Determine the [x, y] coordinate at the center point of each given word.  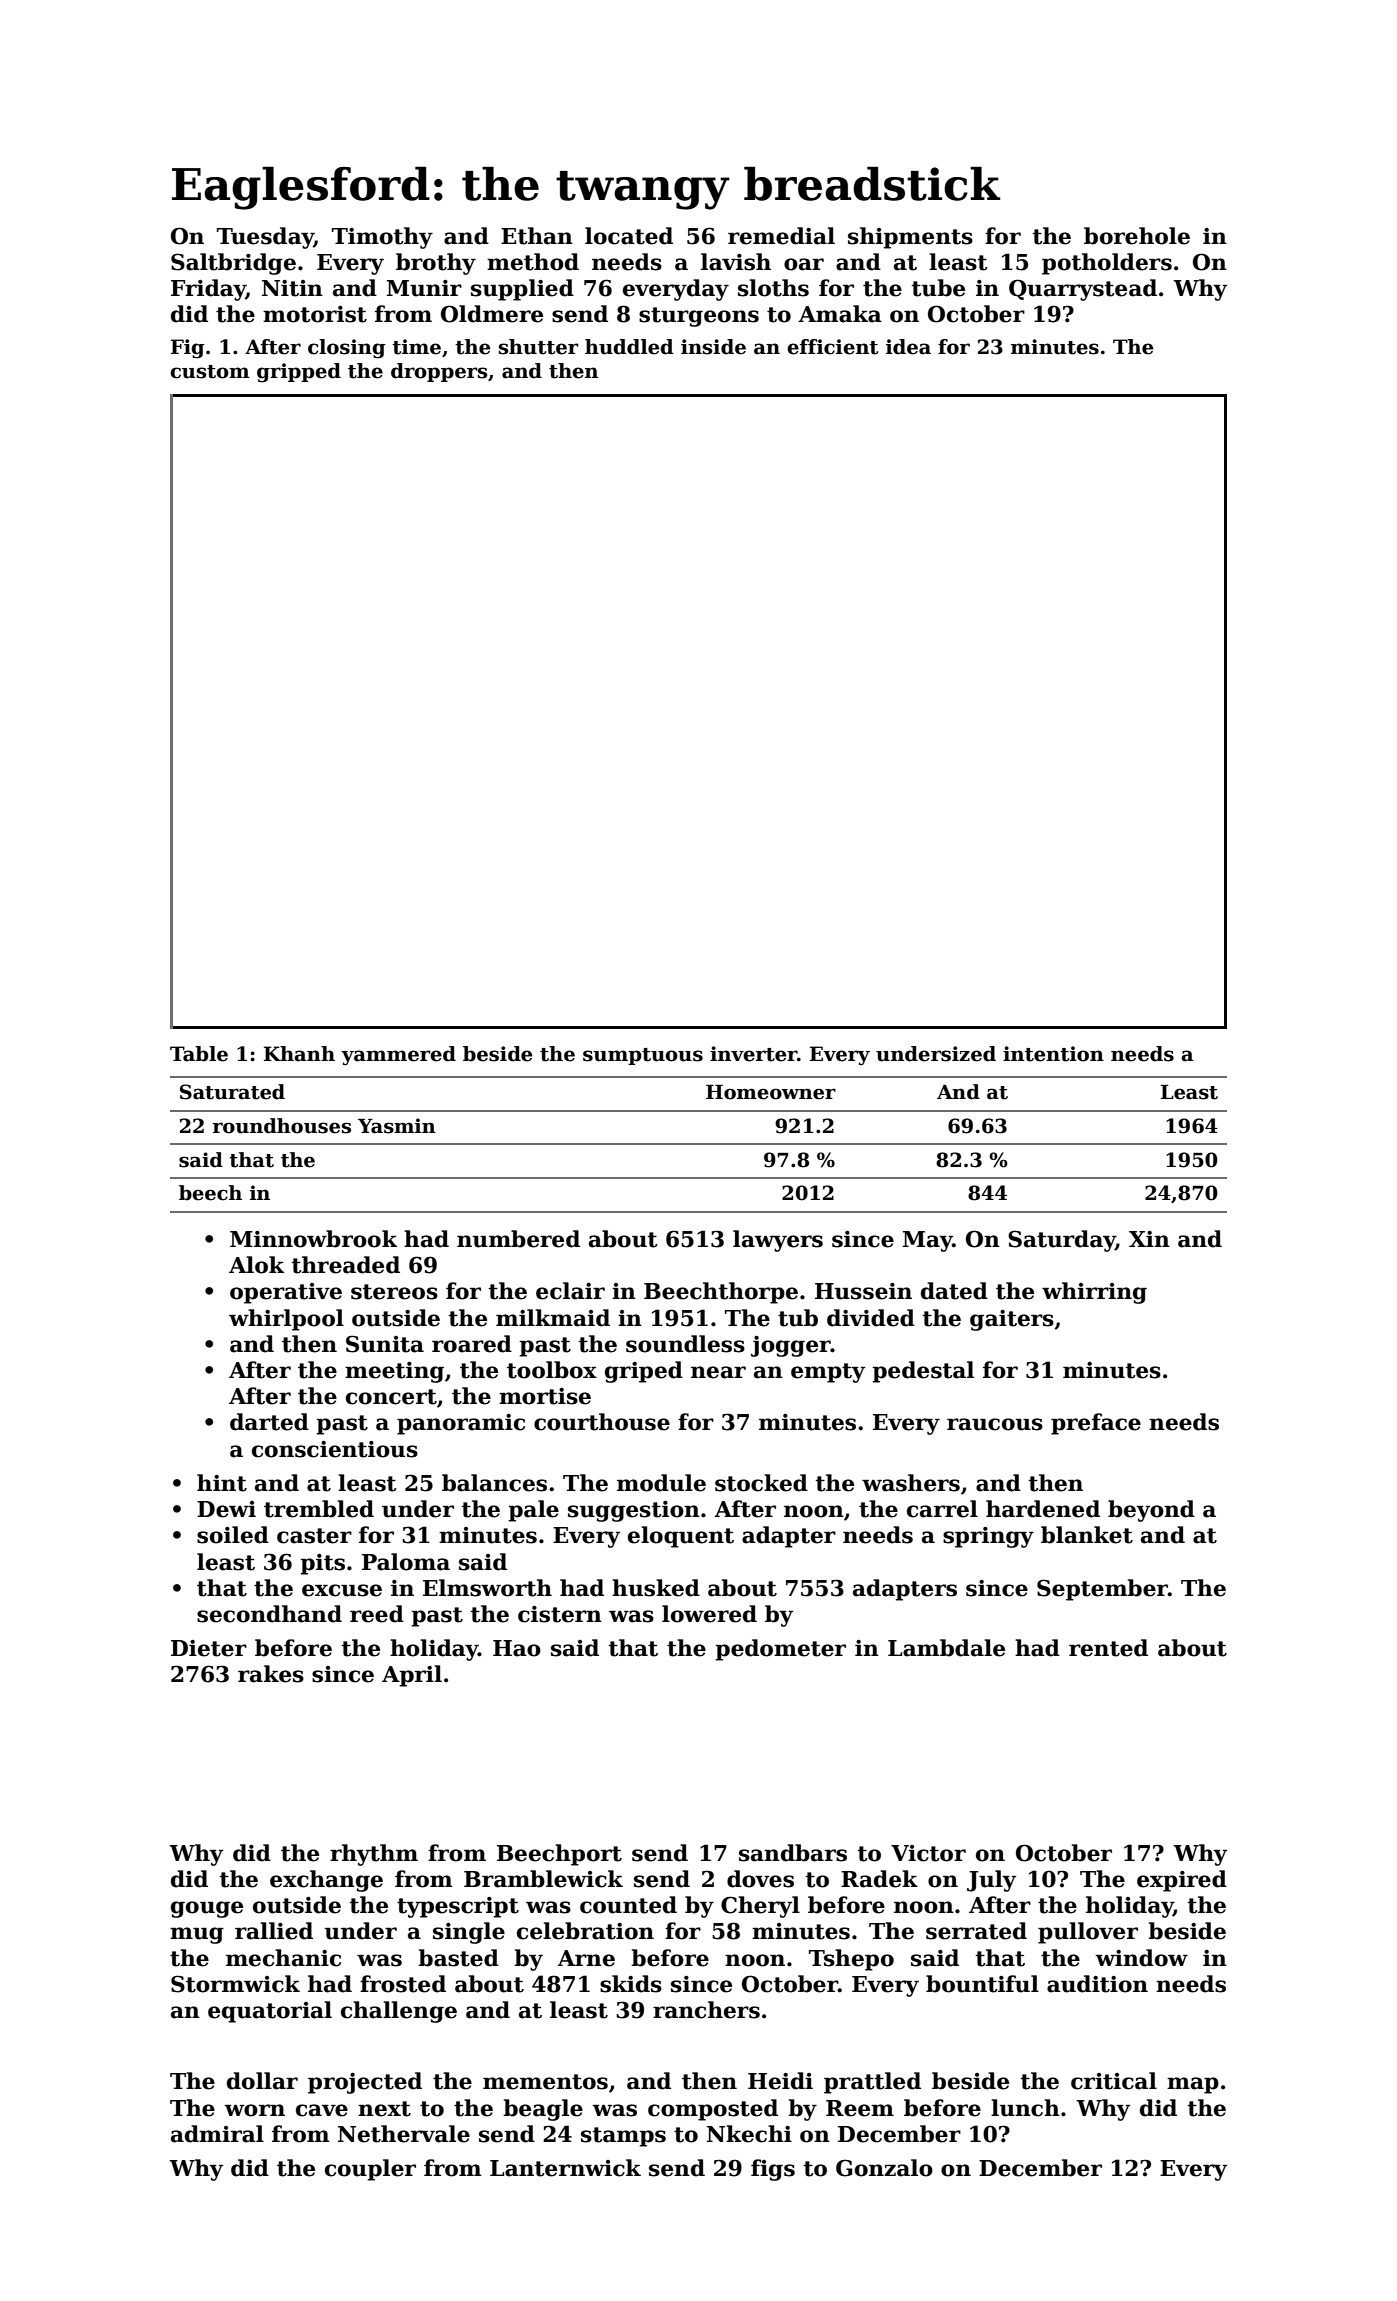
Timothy [382, 238]
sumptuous [643, 1056]
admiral [217, 2134]
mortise [545, 1396]
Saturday [1061, 1241]
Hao [517, 1648]
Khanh [299, 1054]
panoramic [461, 1424]
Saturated [232, 1092]
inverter [753, 1054]
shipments [910, 238]
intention [1053, 1054]
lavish [736, 262]
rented [1108, 1648]
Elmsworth [487, 1588]
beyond [1151, 1511]
